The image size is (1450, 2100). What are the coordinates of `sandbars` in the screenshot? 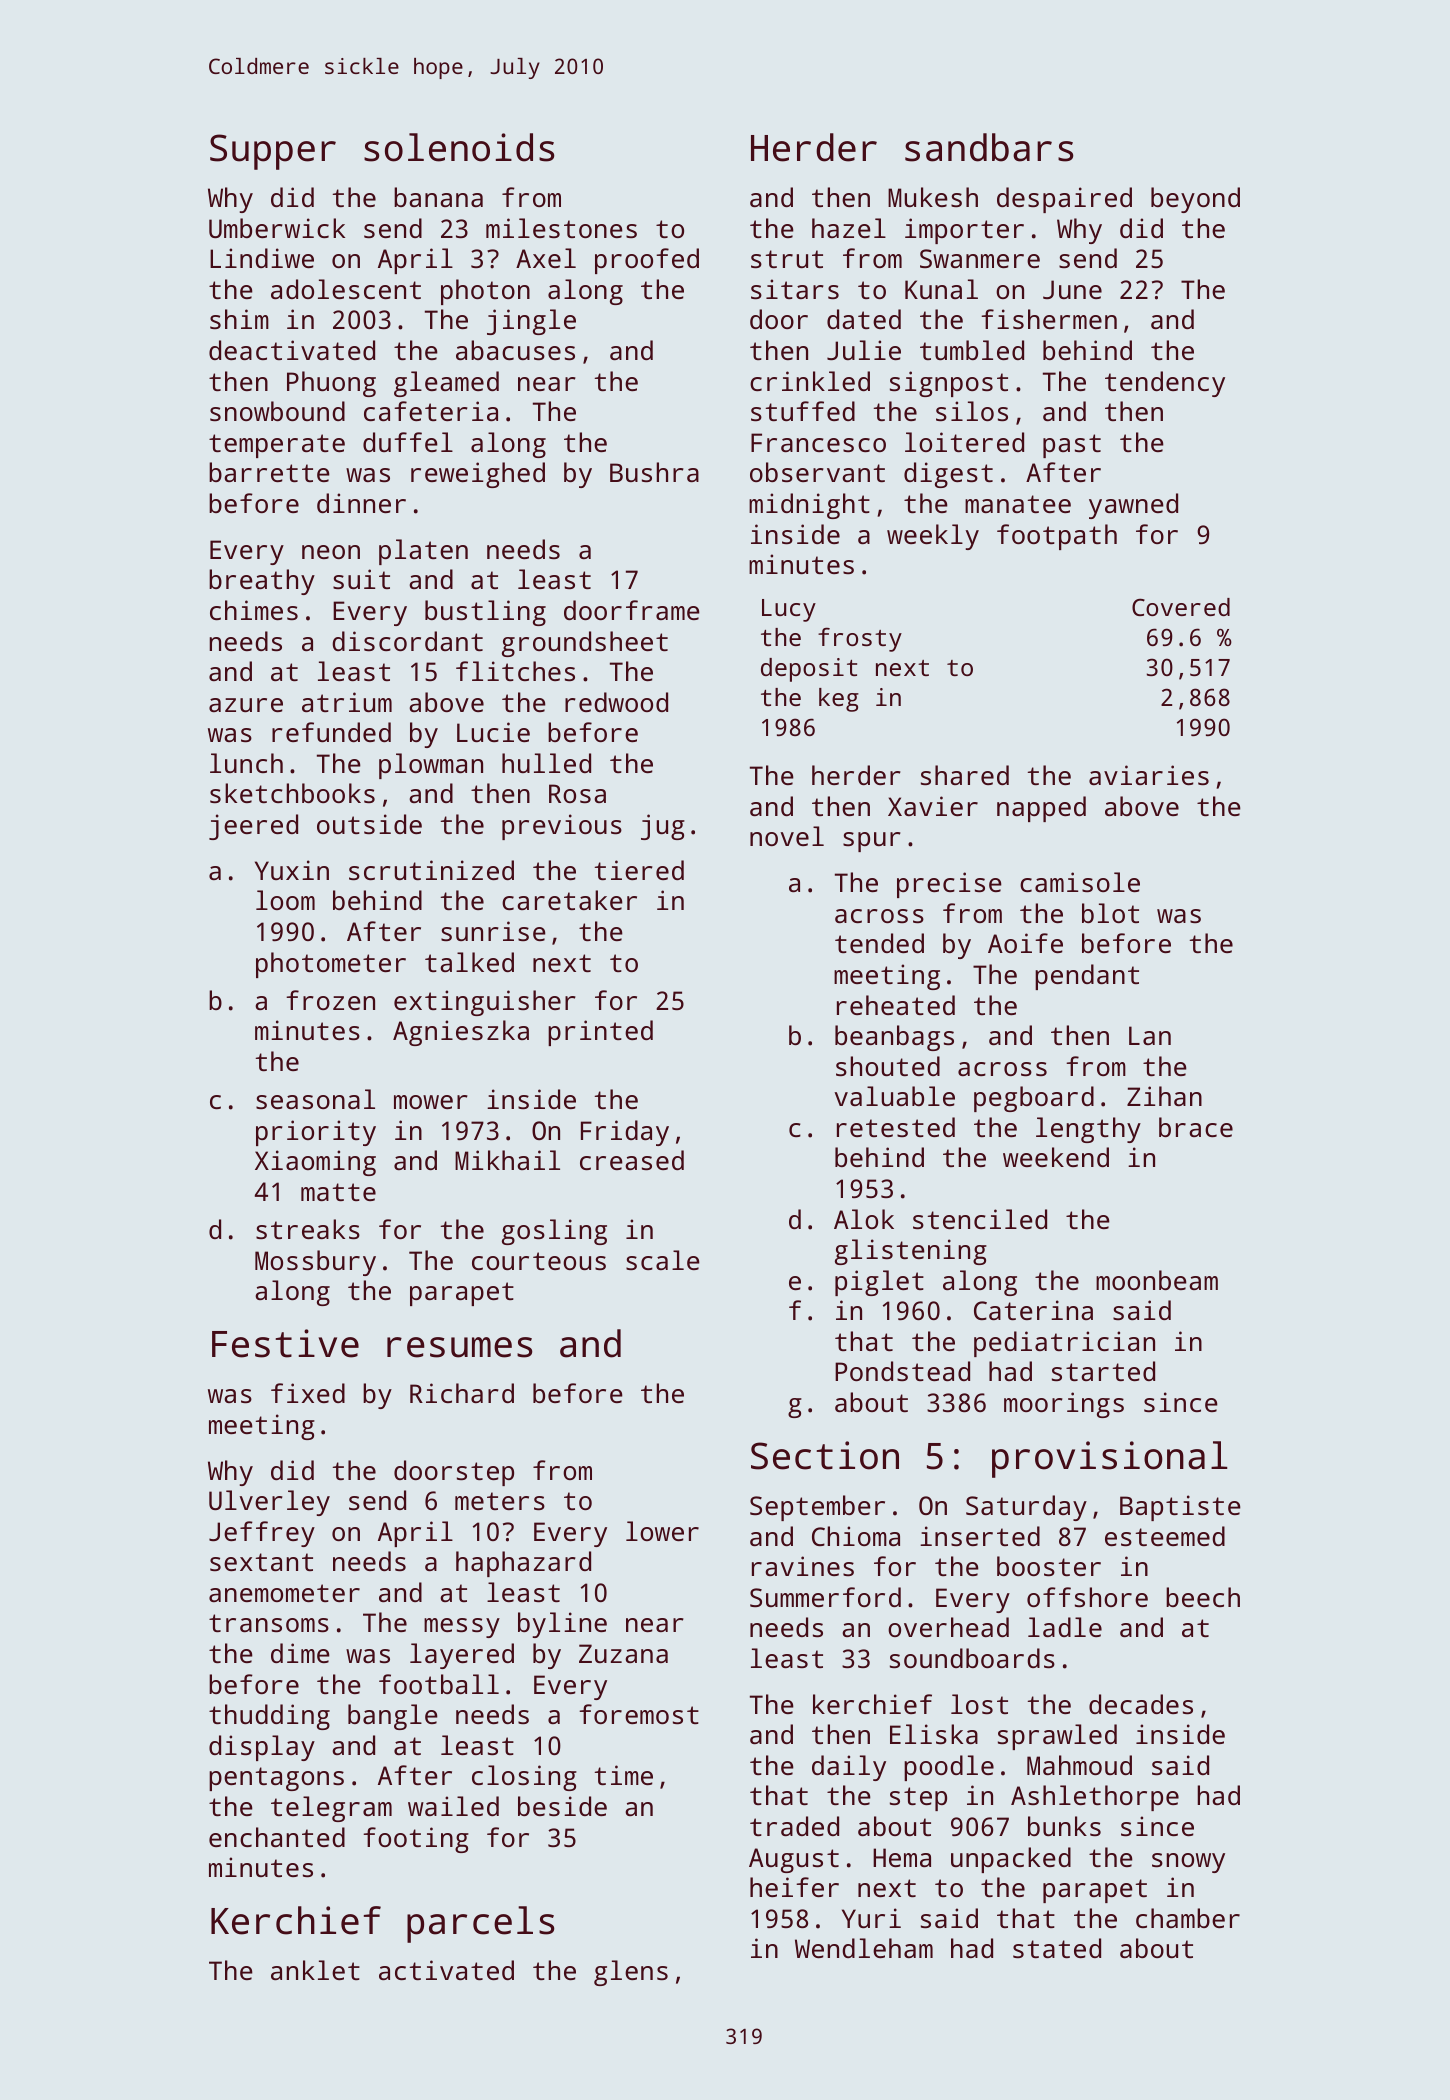 It's located at (989, 147).
